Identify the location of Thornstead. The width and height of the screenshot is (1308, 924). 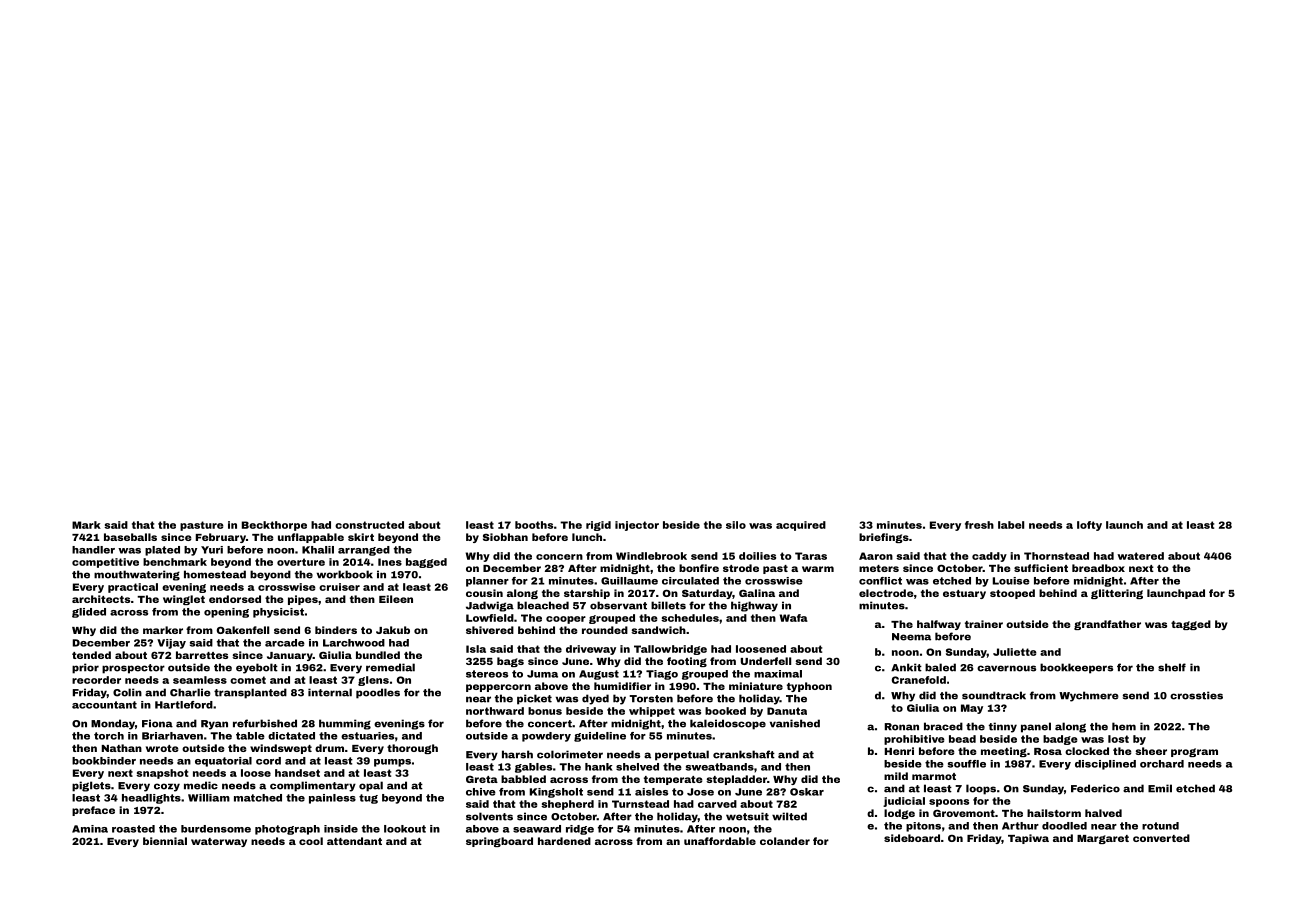
(1056, 556).
